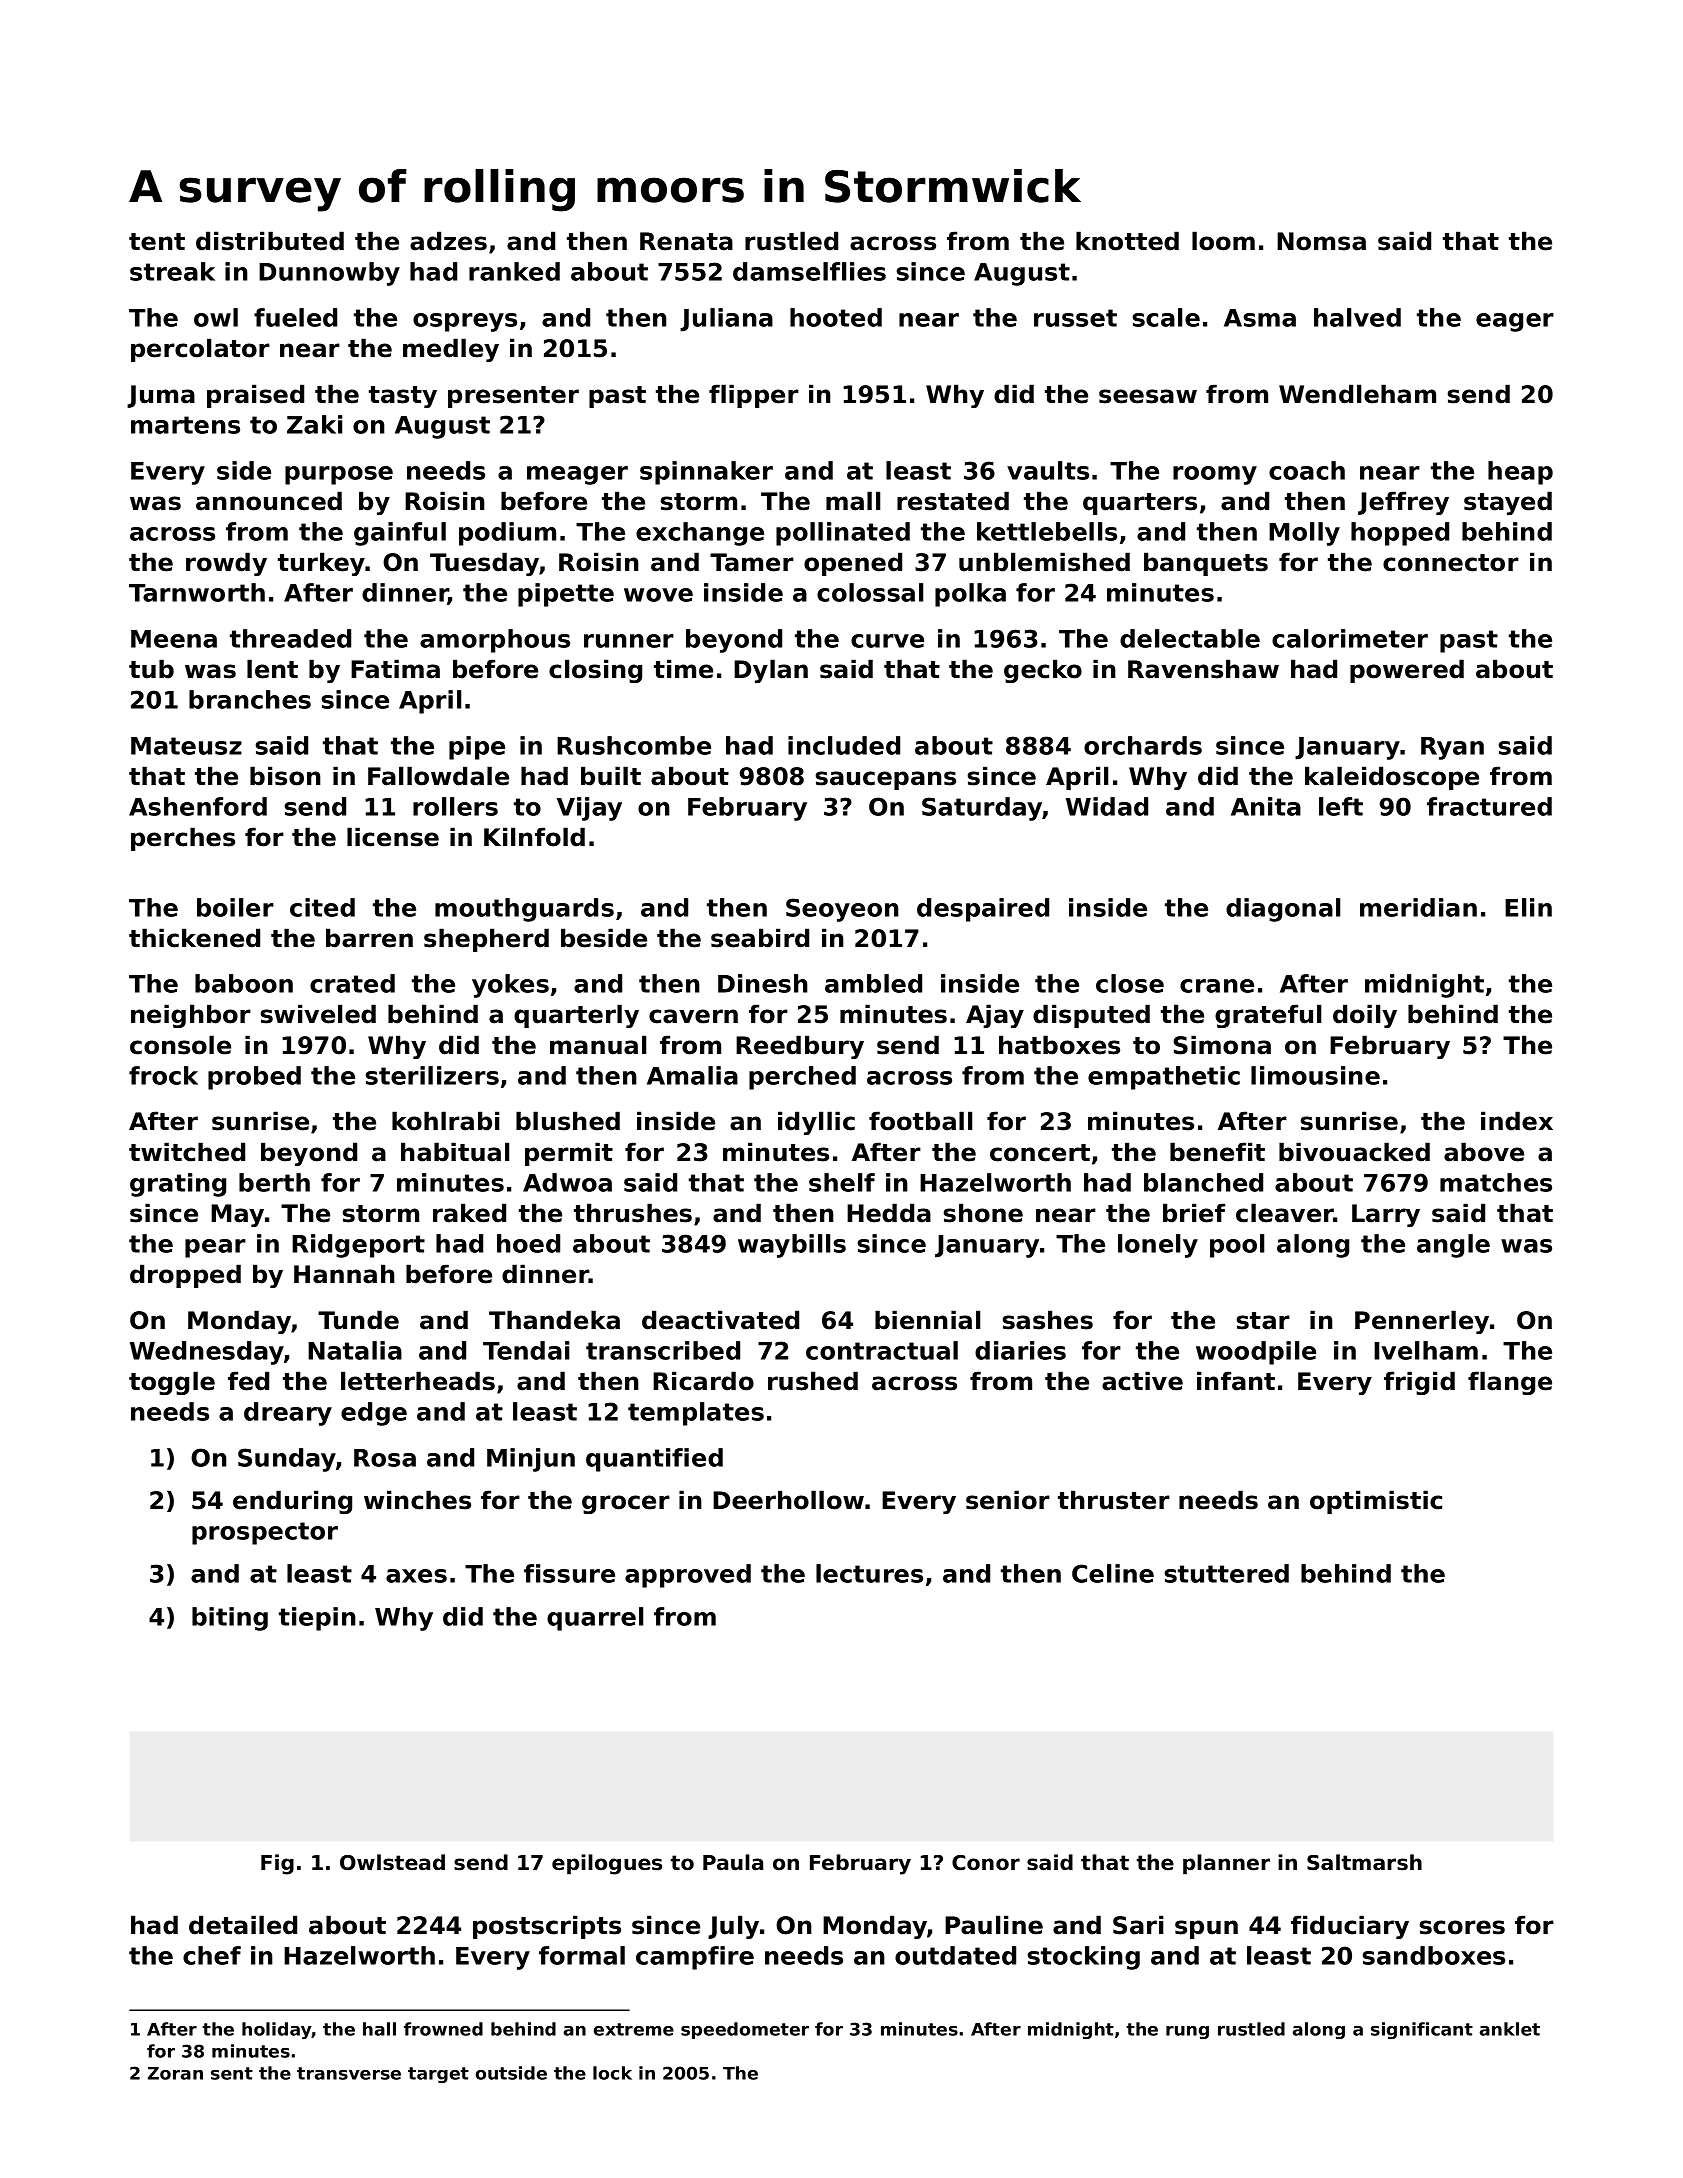  What do you see at coordinates (438, 776) in the screenshot?
I see `Fallowdale` at bounding box center [438, 776].
